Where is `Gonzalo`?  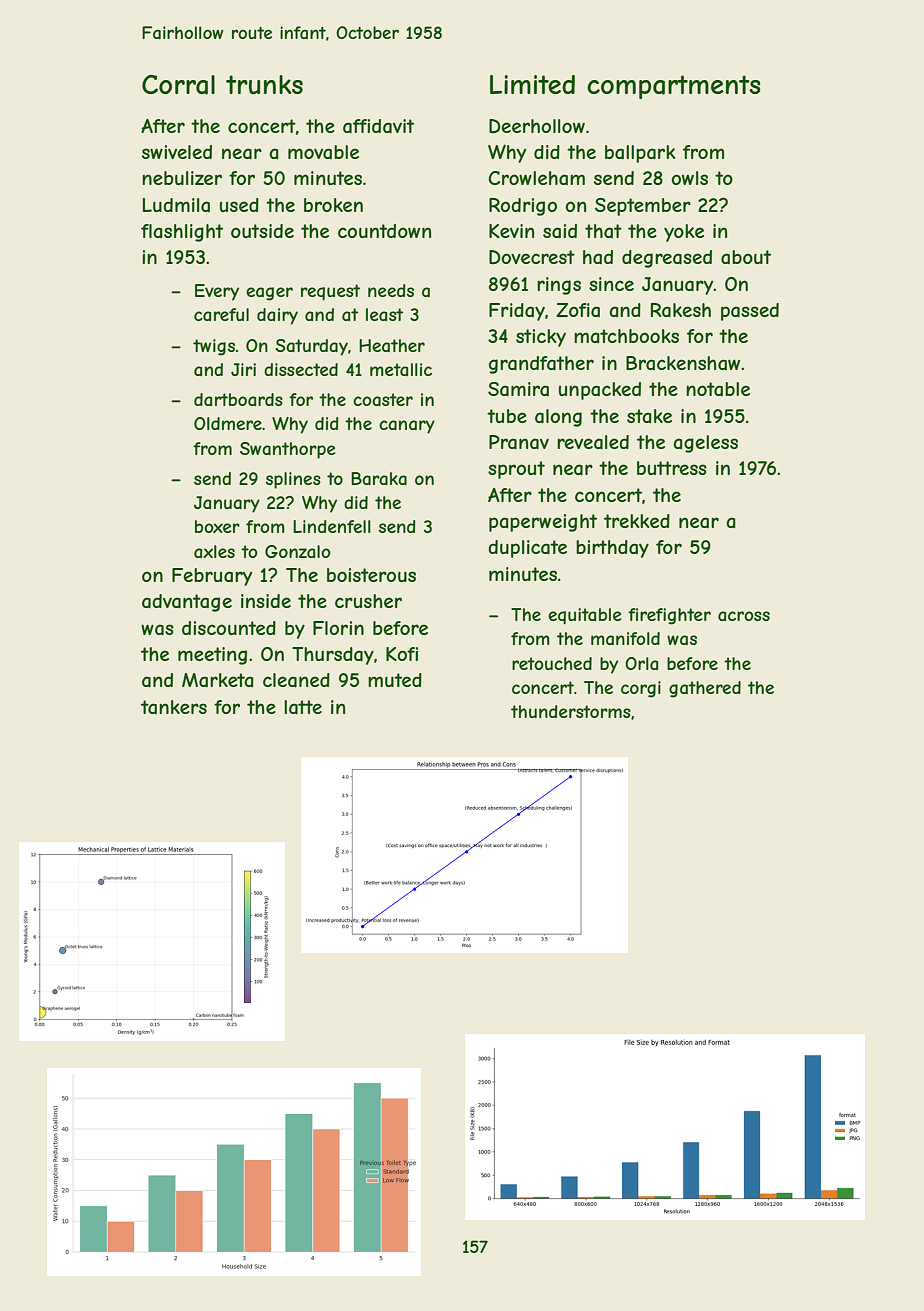
Gonzalo is located at coordinates (298, 551).
